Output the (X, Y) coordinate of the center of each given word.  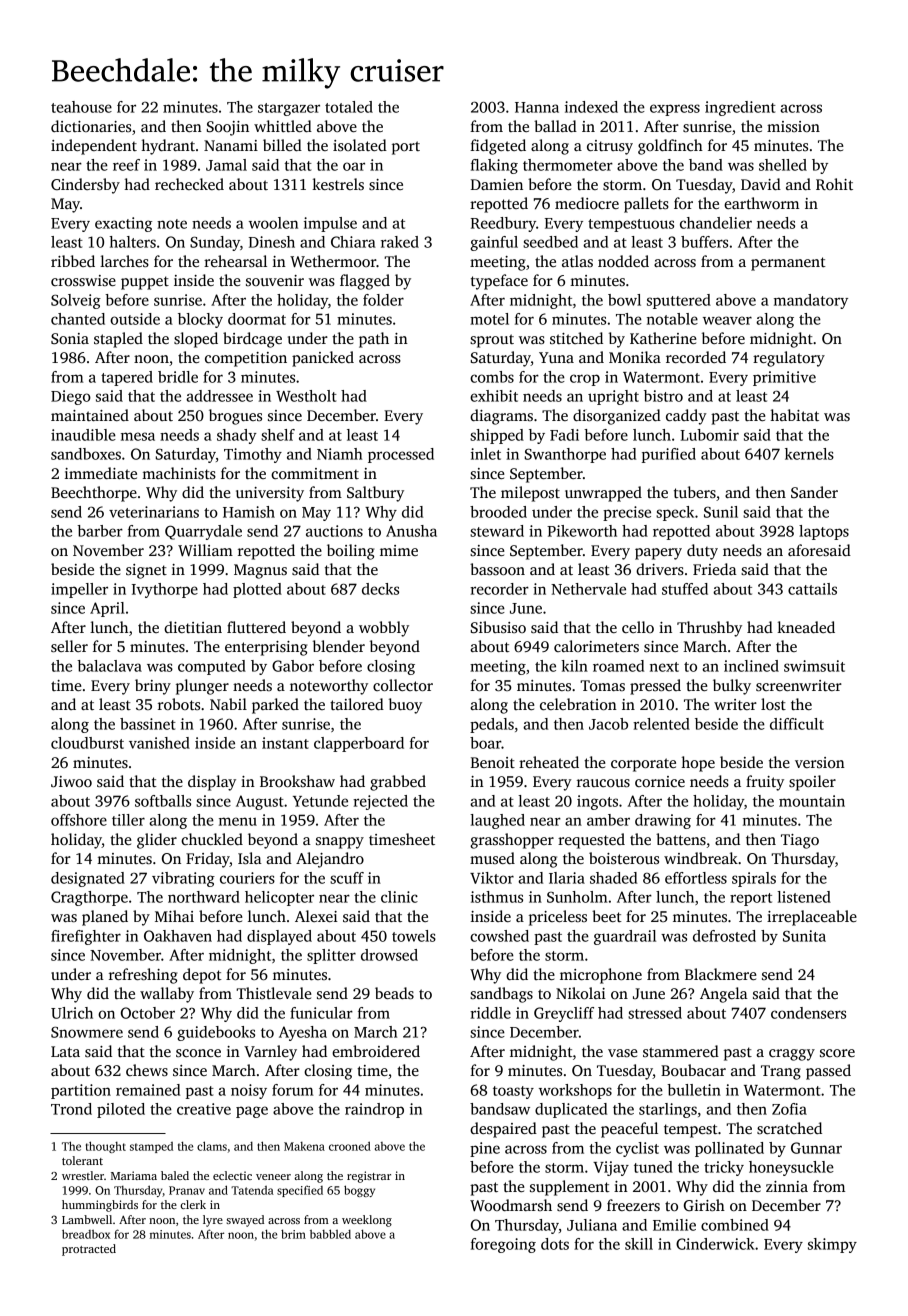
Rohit (834, 184)
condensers (808, 1013)
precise (627, 513)
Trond (71, 1109)
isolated (360, 145)
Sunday (215, 243)
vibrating (183, 879)
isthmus (497, 897)
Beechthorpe (94, 494)
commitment (315, 473)
